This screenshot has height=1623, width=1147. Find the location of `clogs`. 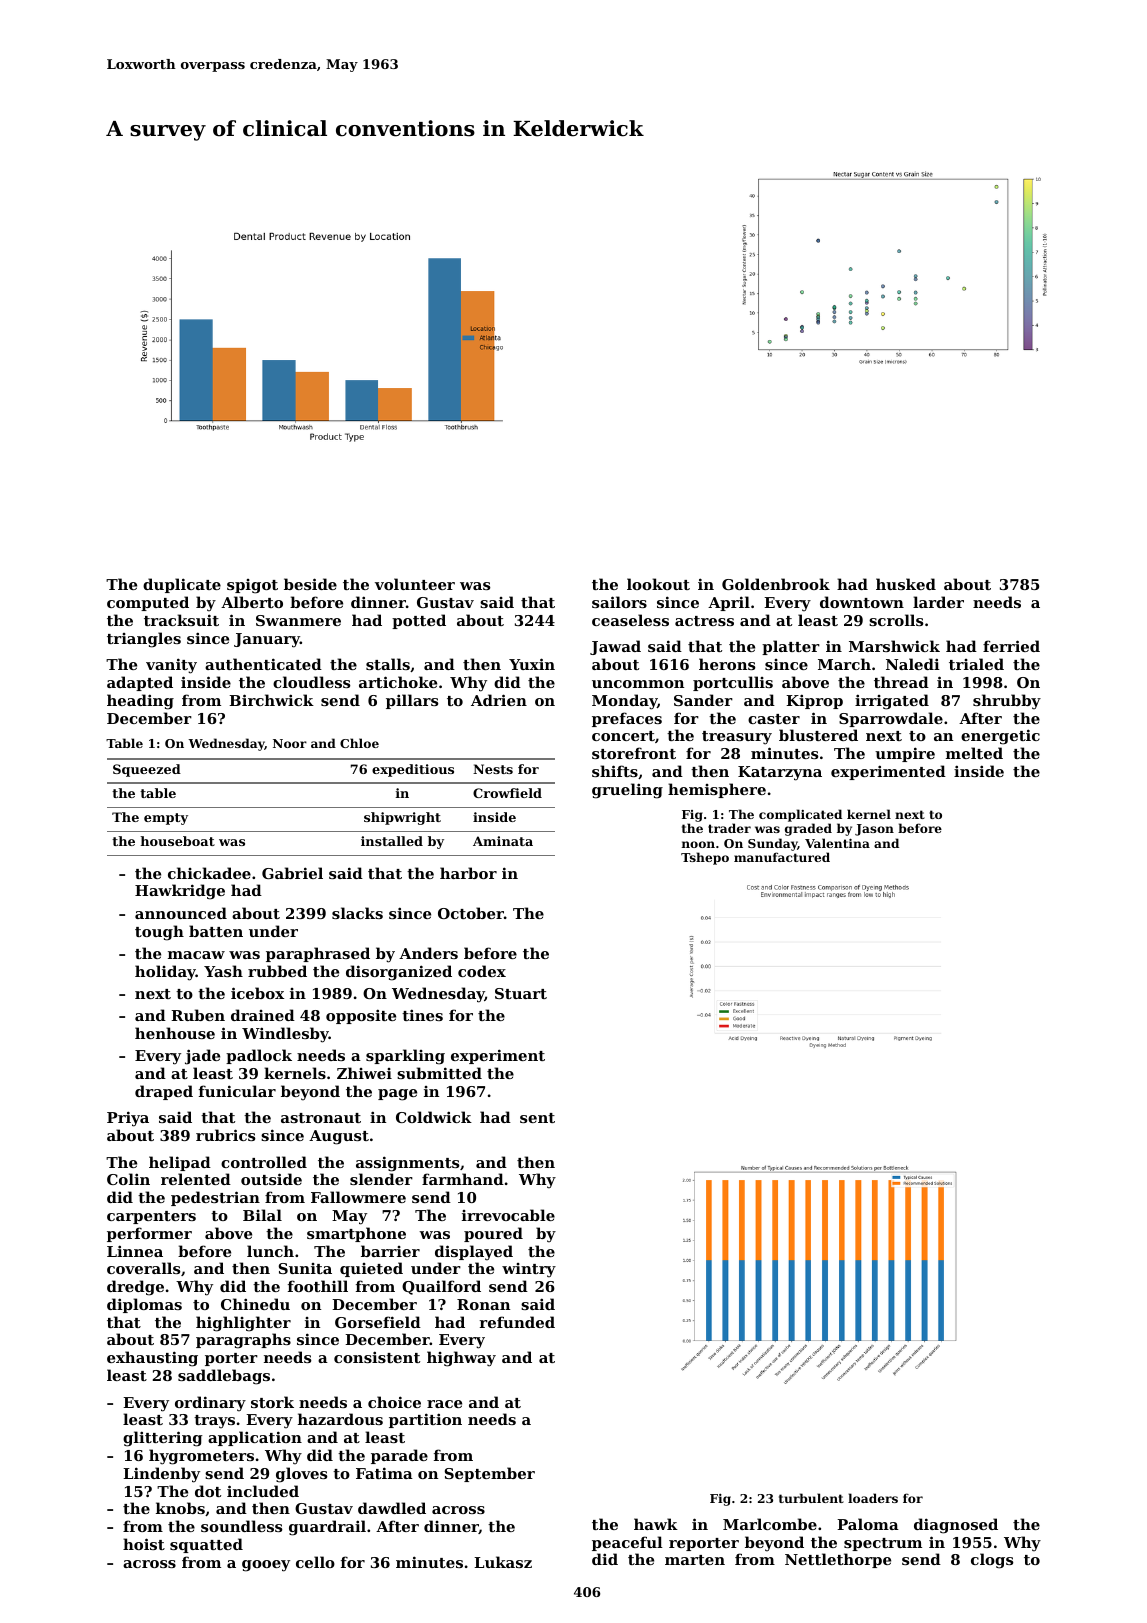

clogs is located at coordinates (992, 1561).
